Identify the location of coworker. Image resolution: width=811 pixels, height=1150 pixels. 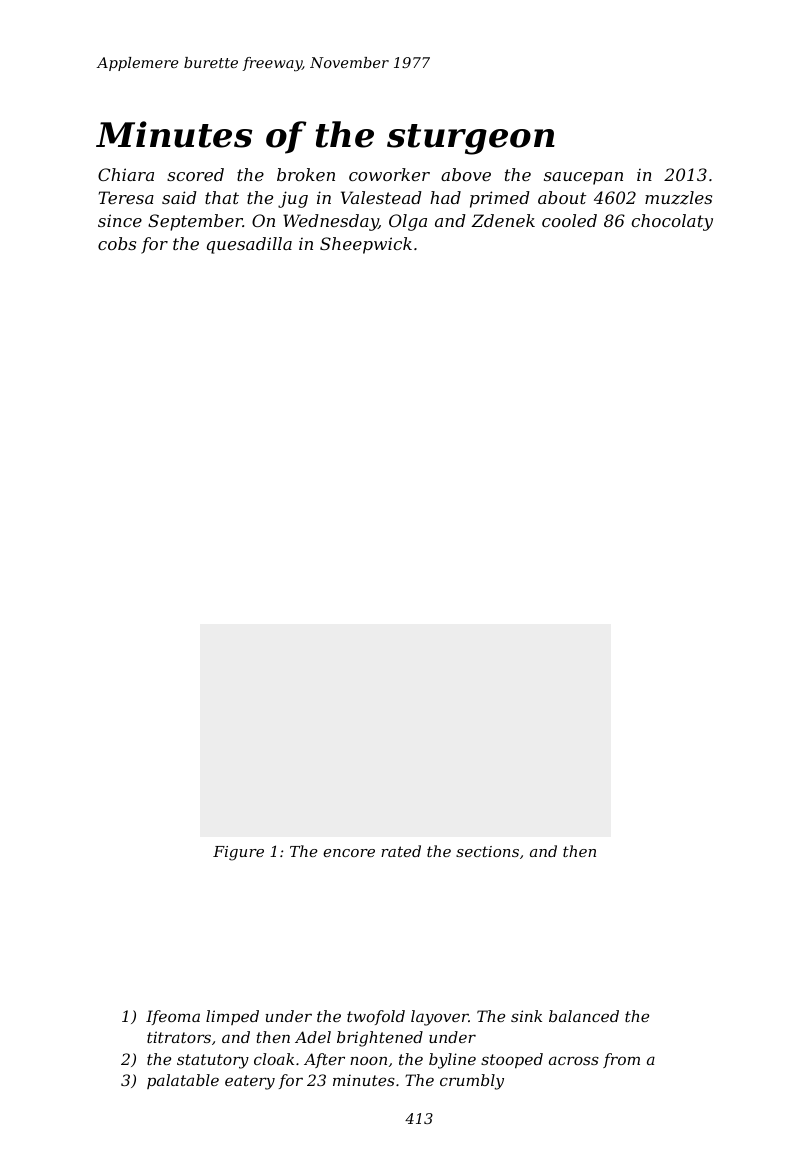
(389, 174).
